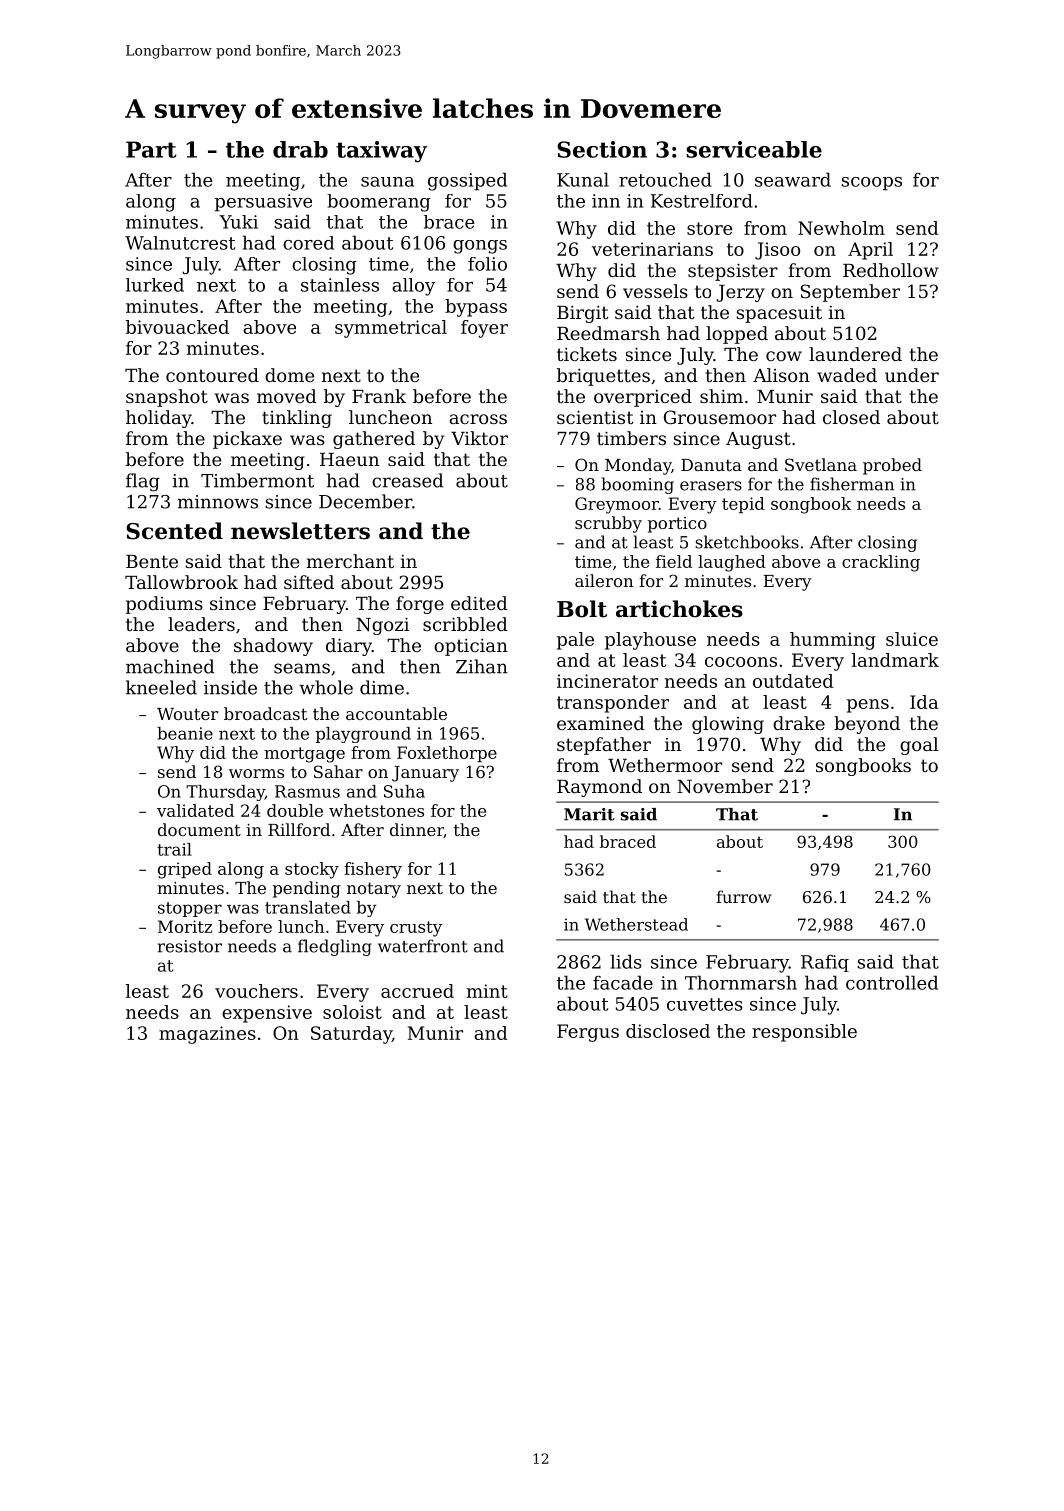 The image size is (1064, 1511). Describe the element at coordinates (207, 1035) in the screenshot. I see `magazines` at that location.
